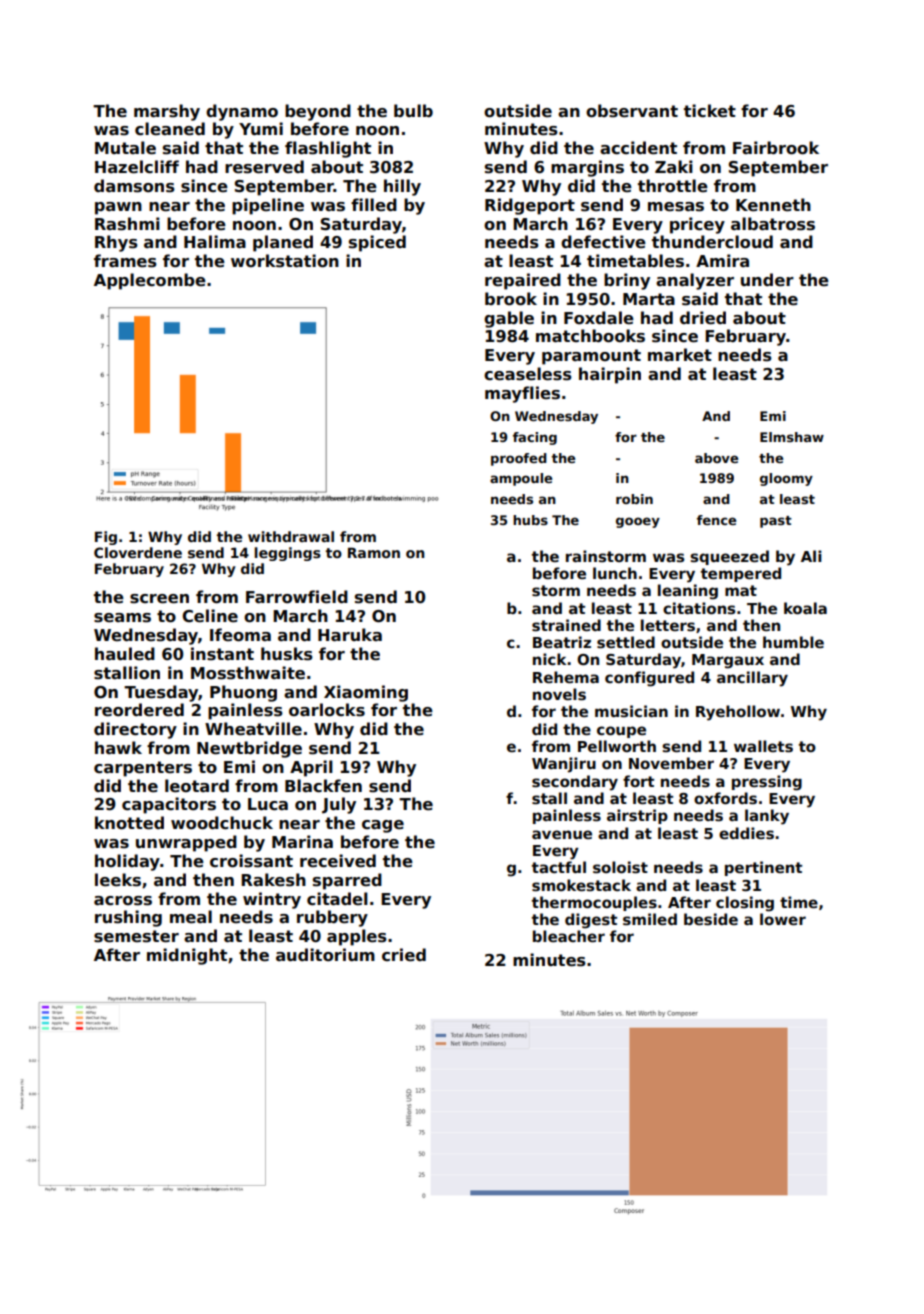 The image size is (924, 1314). Describe the element at coordinates (650, 919) in the document. I see `smiled` at that location.
